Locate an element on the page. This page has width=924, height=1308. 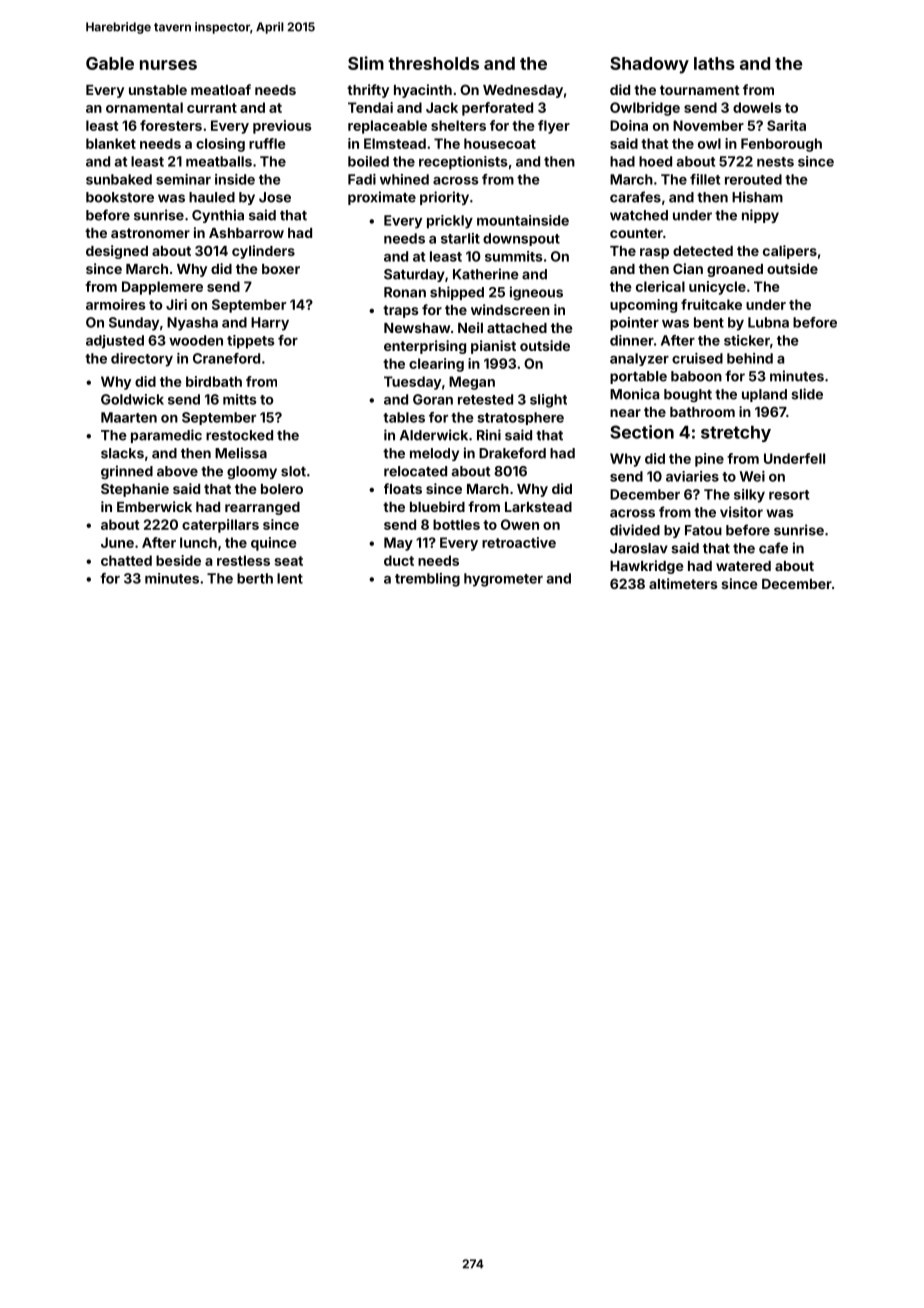
slacks is located at coordinates (122, 453).
